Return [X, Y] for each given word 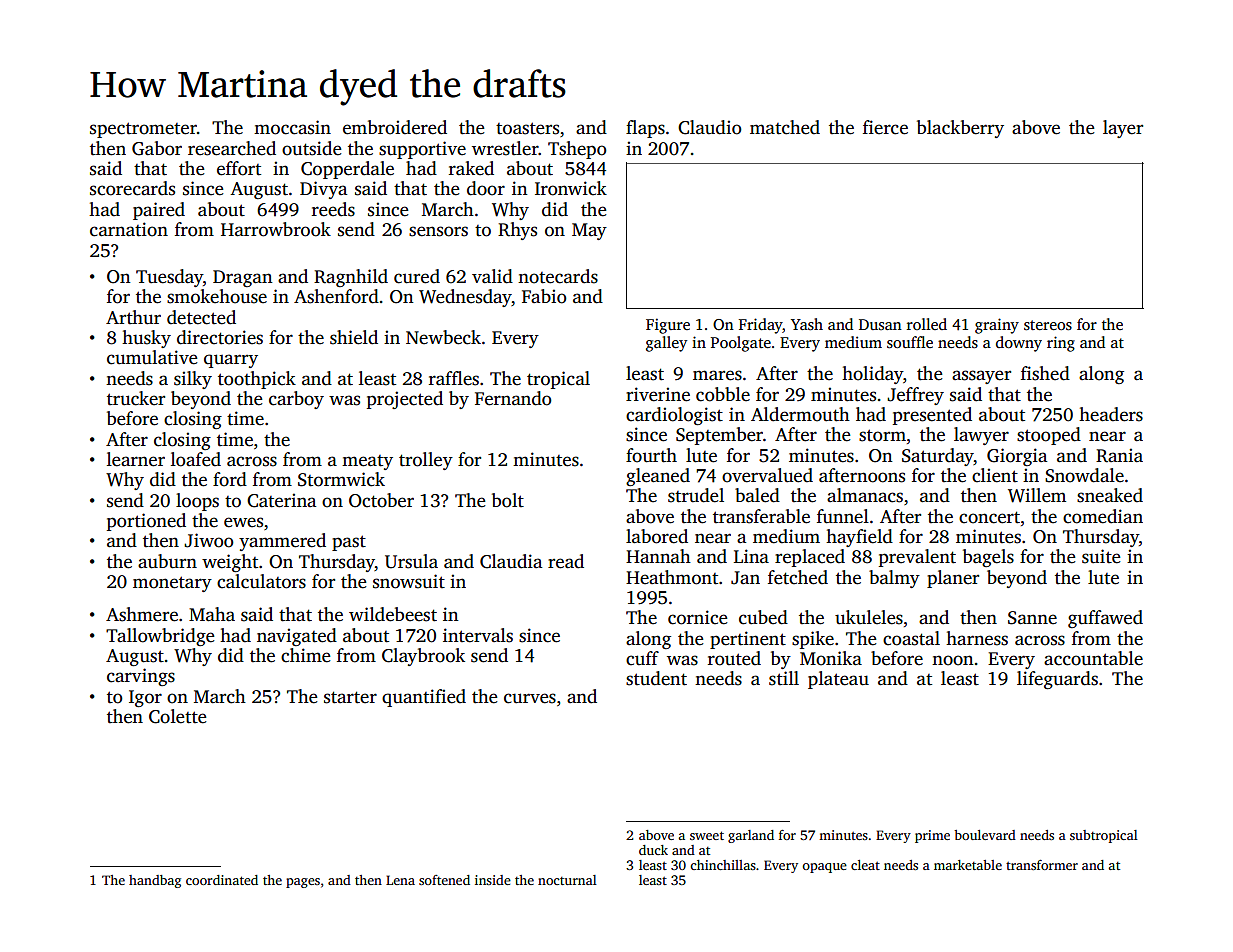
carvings [141, 677]
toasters [527, 128]
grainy [997, 326]
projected [405, 400]
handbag [155, 881]
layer [1123, 129]
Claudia [511, 561]
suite [1101, 556]
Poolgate [741, 344]
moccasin [292, 127]
